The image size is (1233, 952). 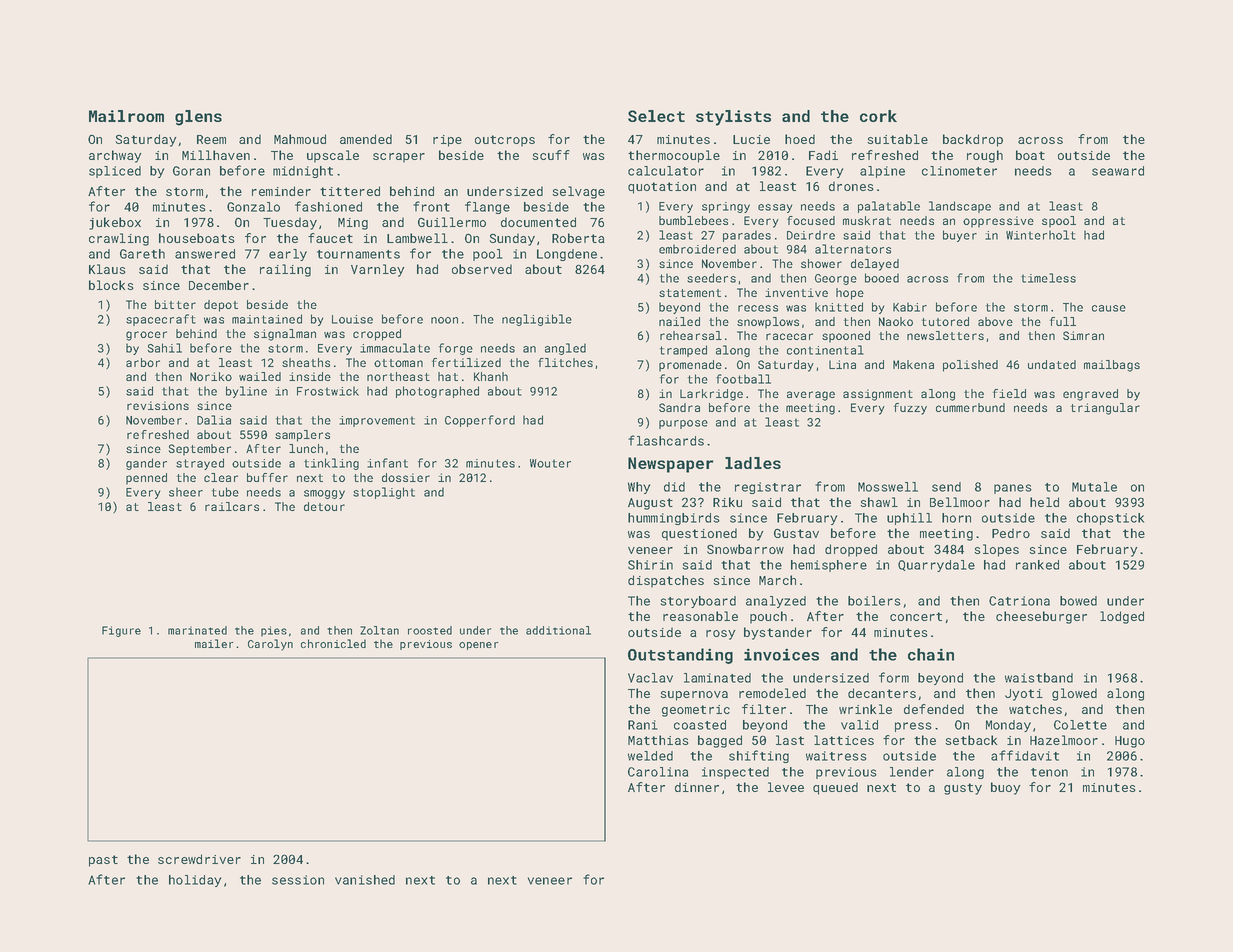 What do you see at coordinates (1109, 308) in the screenshot?
I see `cause` at bounding box center [1109, 308].
